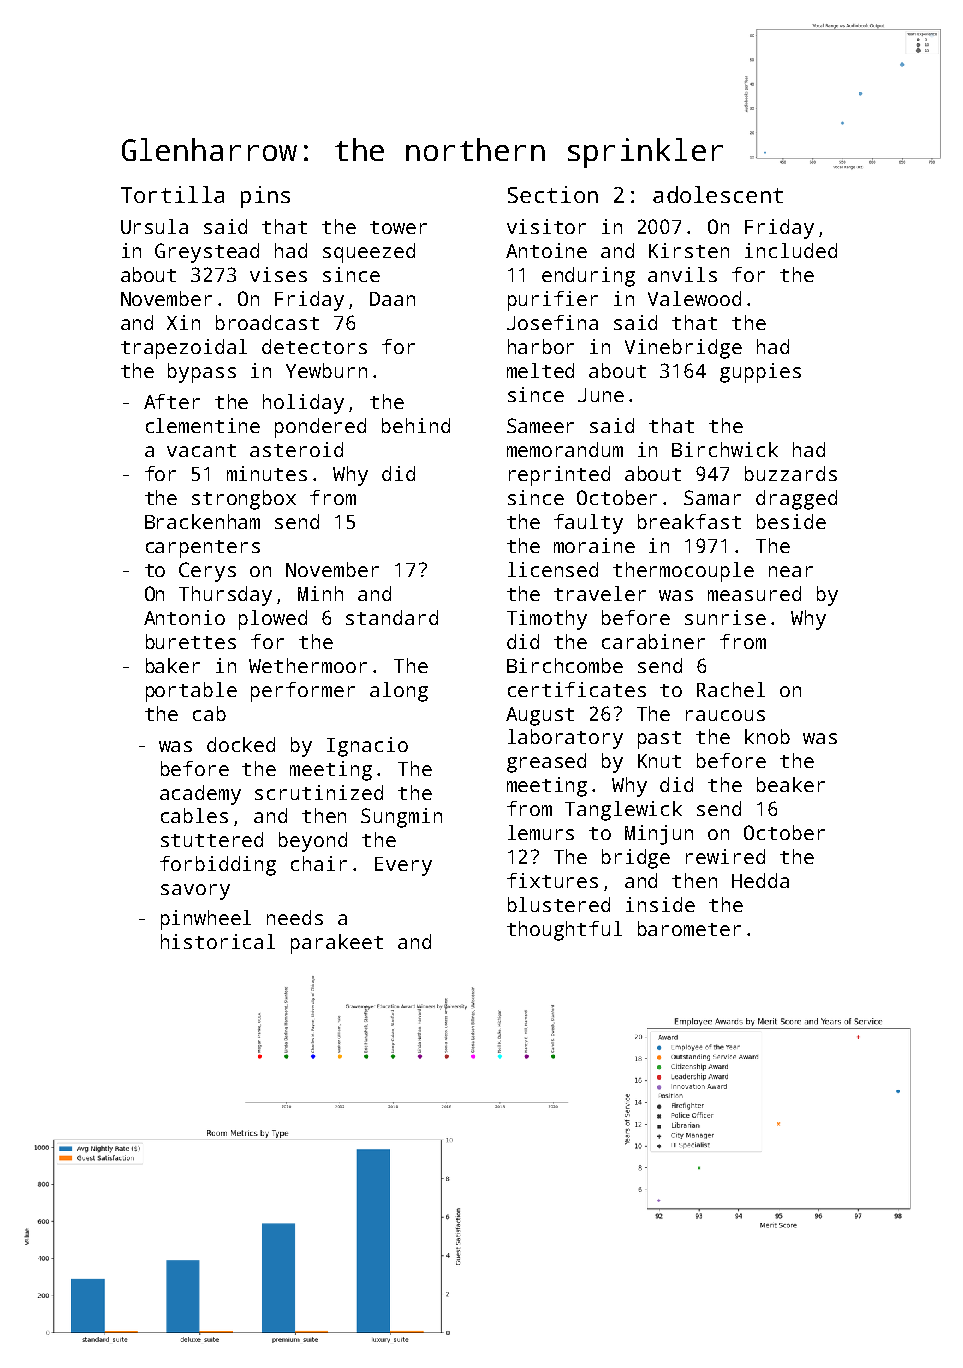 This screenshot has width=963, height=1368. Describe the element at coordinates (207, 253) in the screenshot. I see `Greystead` at that location.
